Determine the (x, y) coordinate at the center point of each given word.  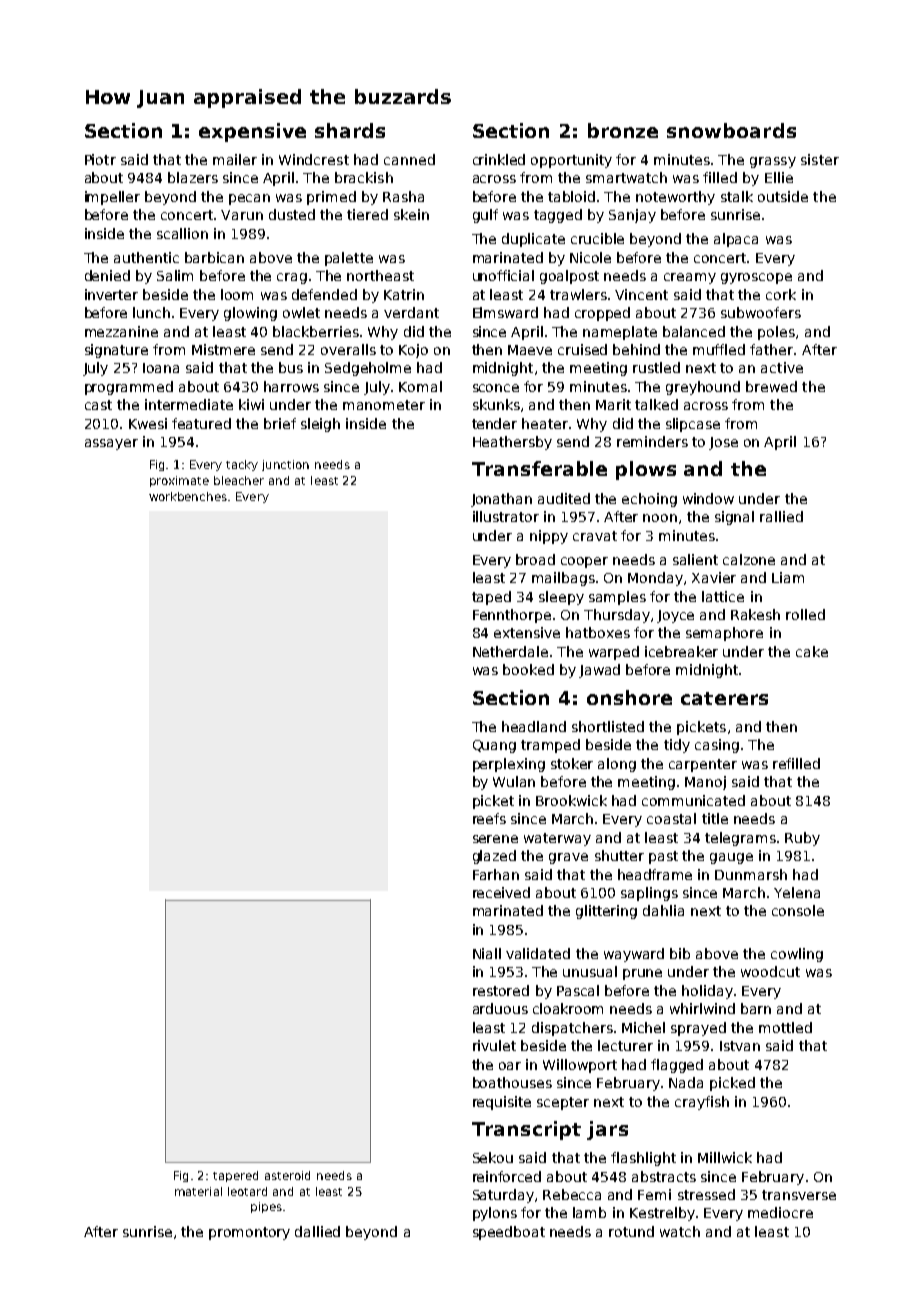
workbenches (188, 496)
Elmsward (505, 312)
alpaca (736, 240)
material (198, 1191)
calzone (749, 559)
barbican (214, 257)
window (708, 498)
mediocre (780, 1212)
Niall (487, 953)
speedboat (509, 1233)
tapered (235, 1176)
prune (642, 974)
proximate (179, 481)
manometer (384, 405)
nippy (549, 537)
